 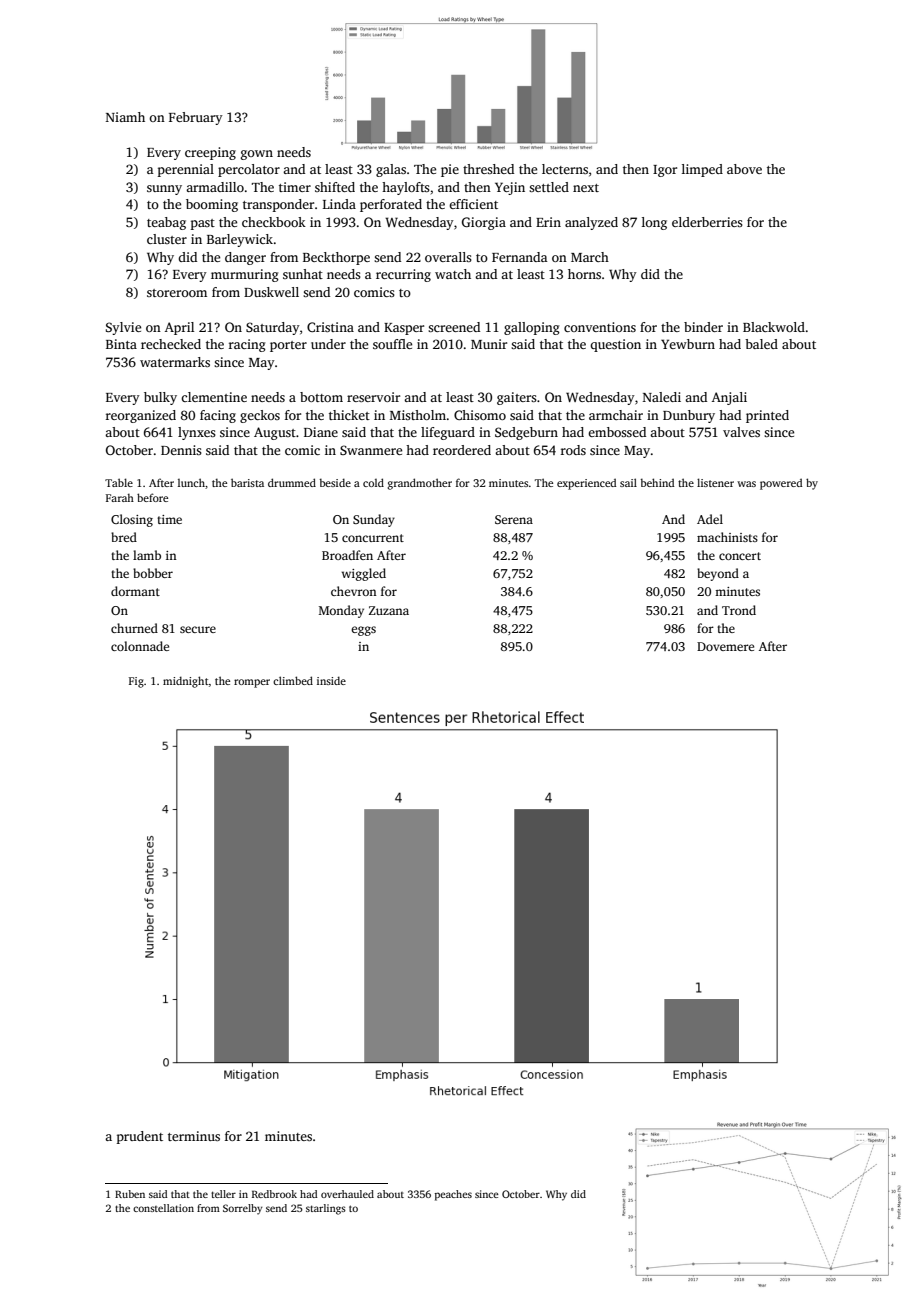 What do you see at coordinates (257, 155) in the screenshot?
I see `gown` at bounding box center [257, 155].
